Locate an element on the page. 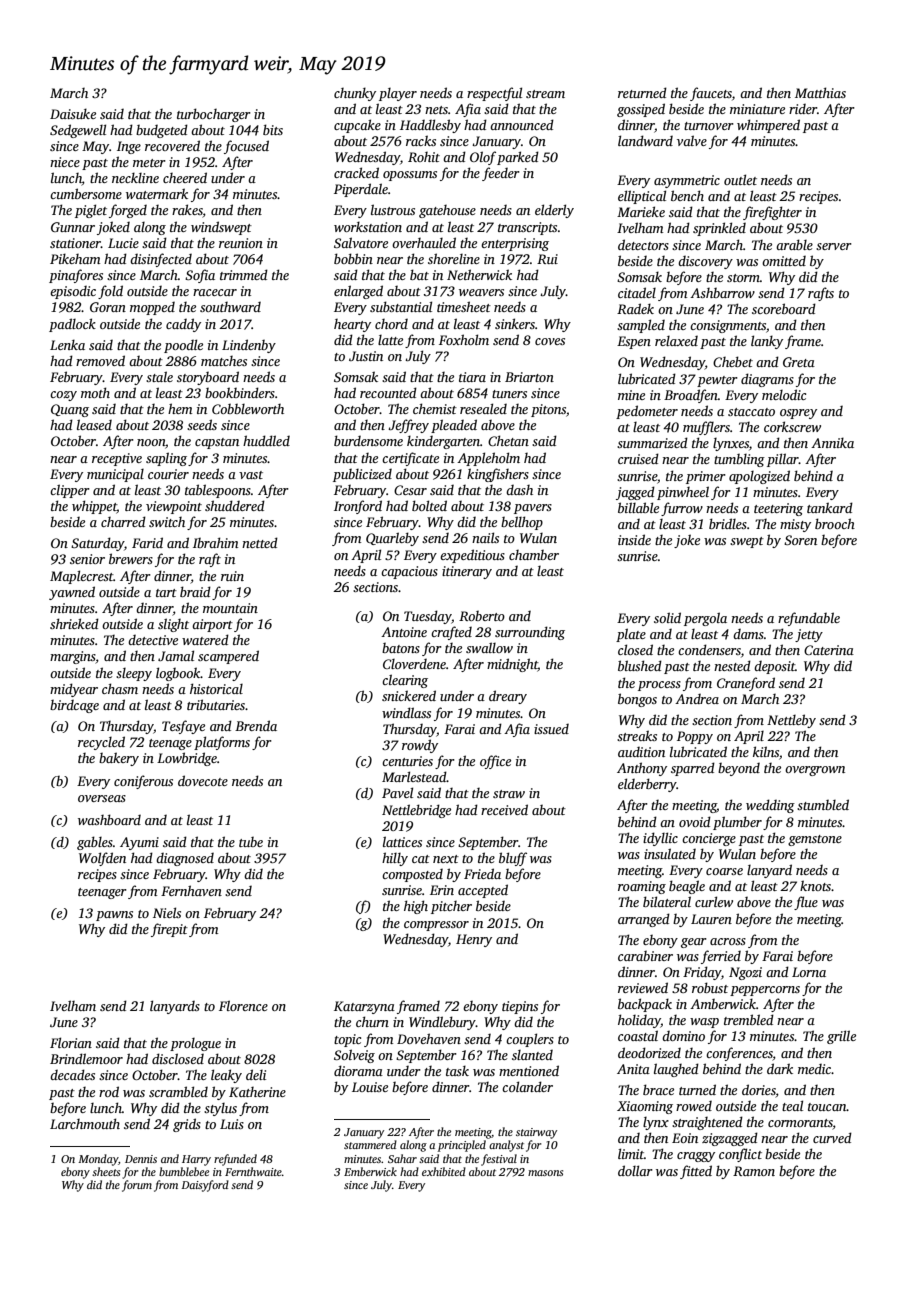 The image size is (908, 1316). next is located at coordinates (446, 859).
